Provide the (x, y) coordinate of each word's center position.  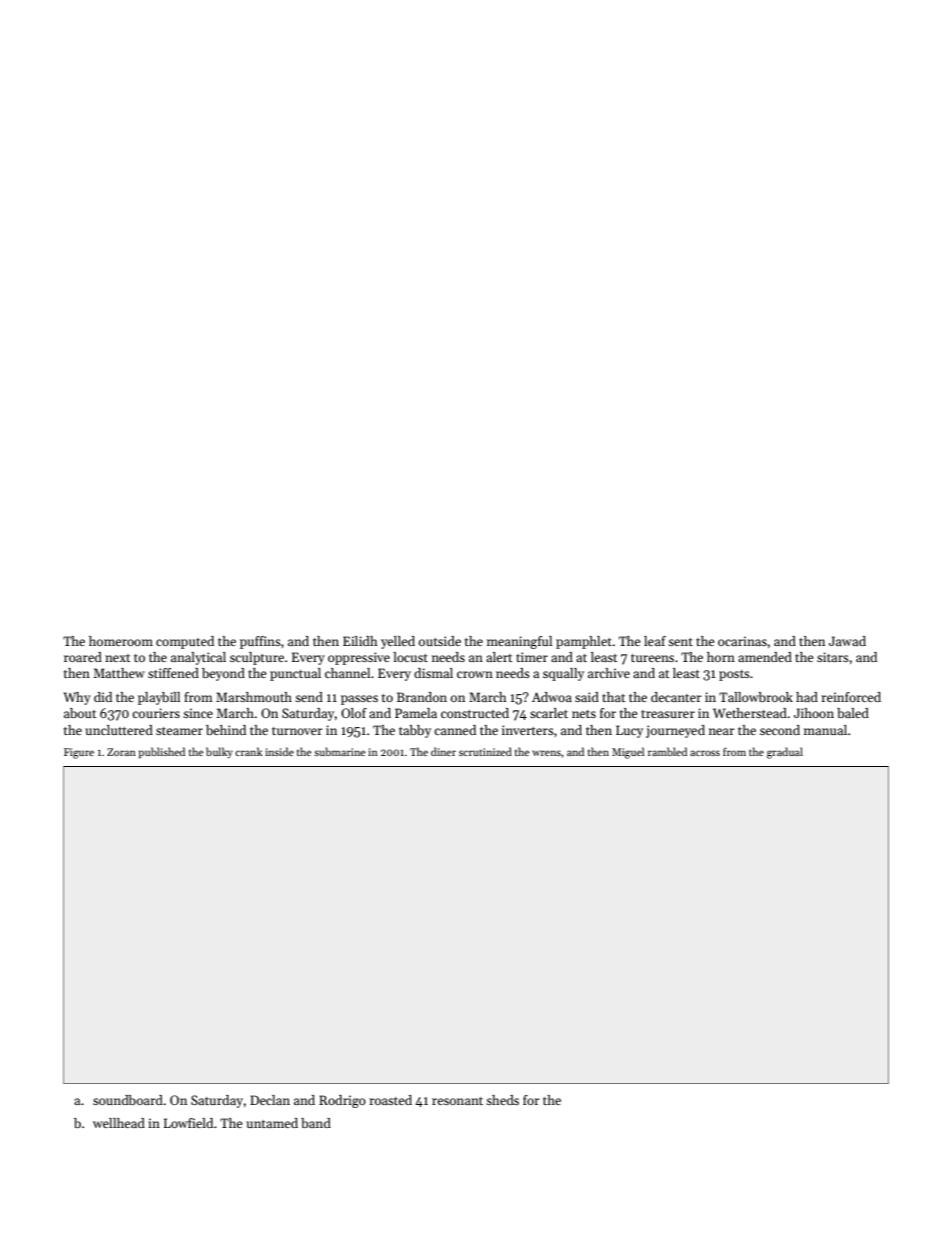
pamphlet (584, 642)
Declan (270, 1100)
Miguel (628, 753)
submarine (339, 751)
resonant (457, 1101)
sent (680, 642)
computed (185, 642)
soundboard (128, 1100)
